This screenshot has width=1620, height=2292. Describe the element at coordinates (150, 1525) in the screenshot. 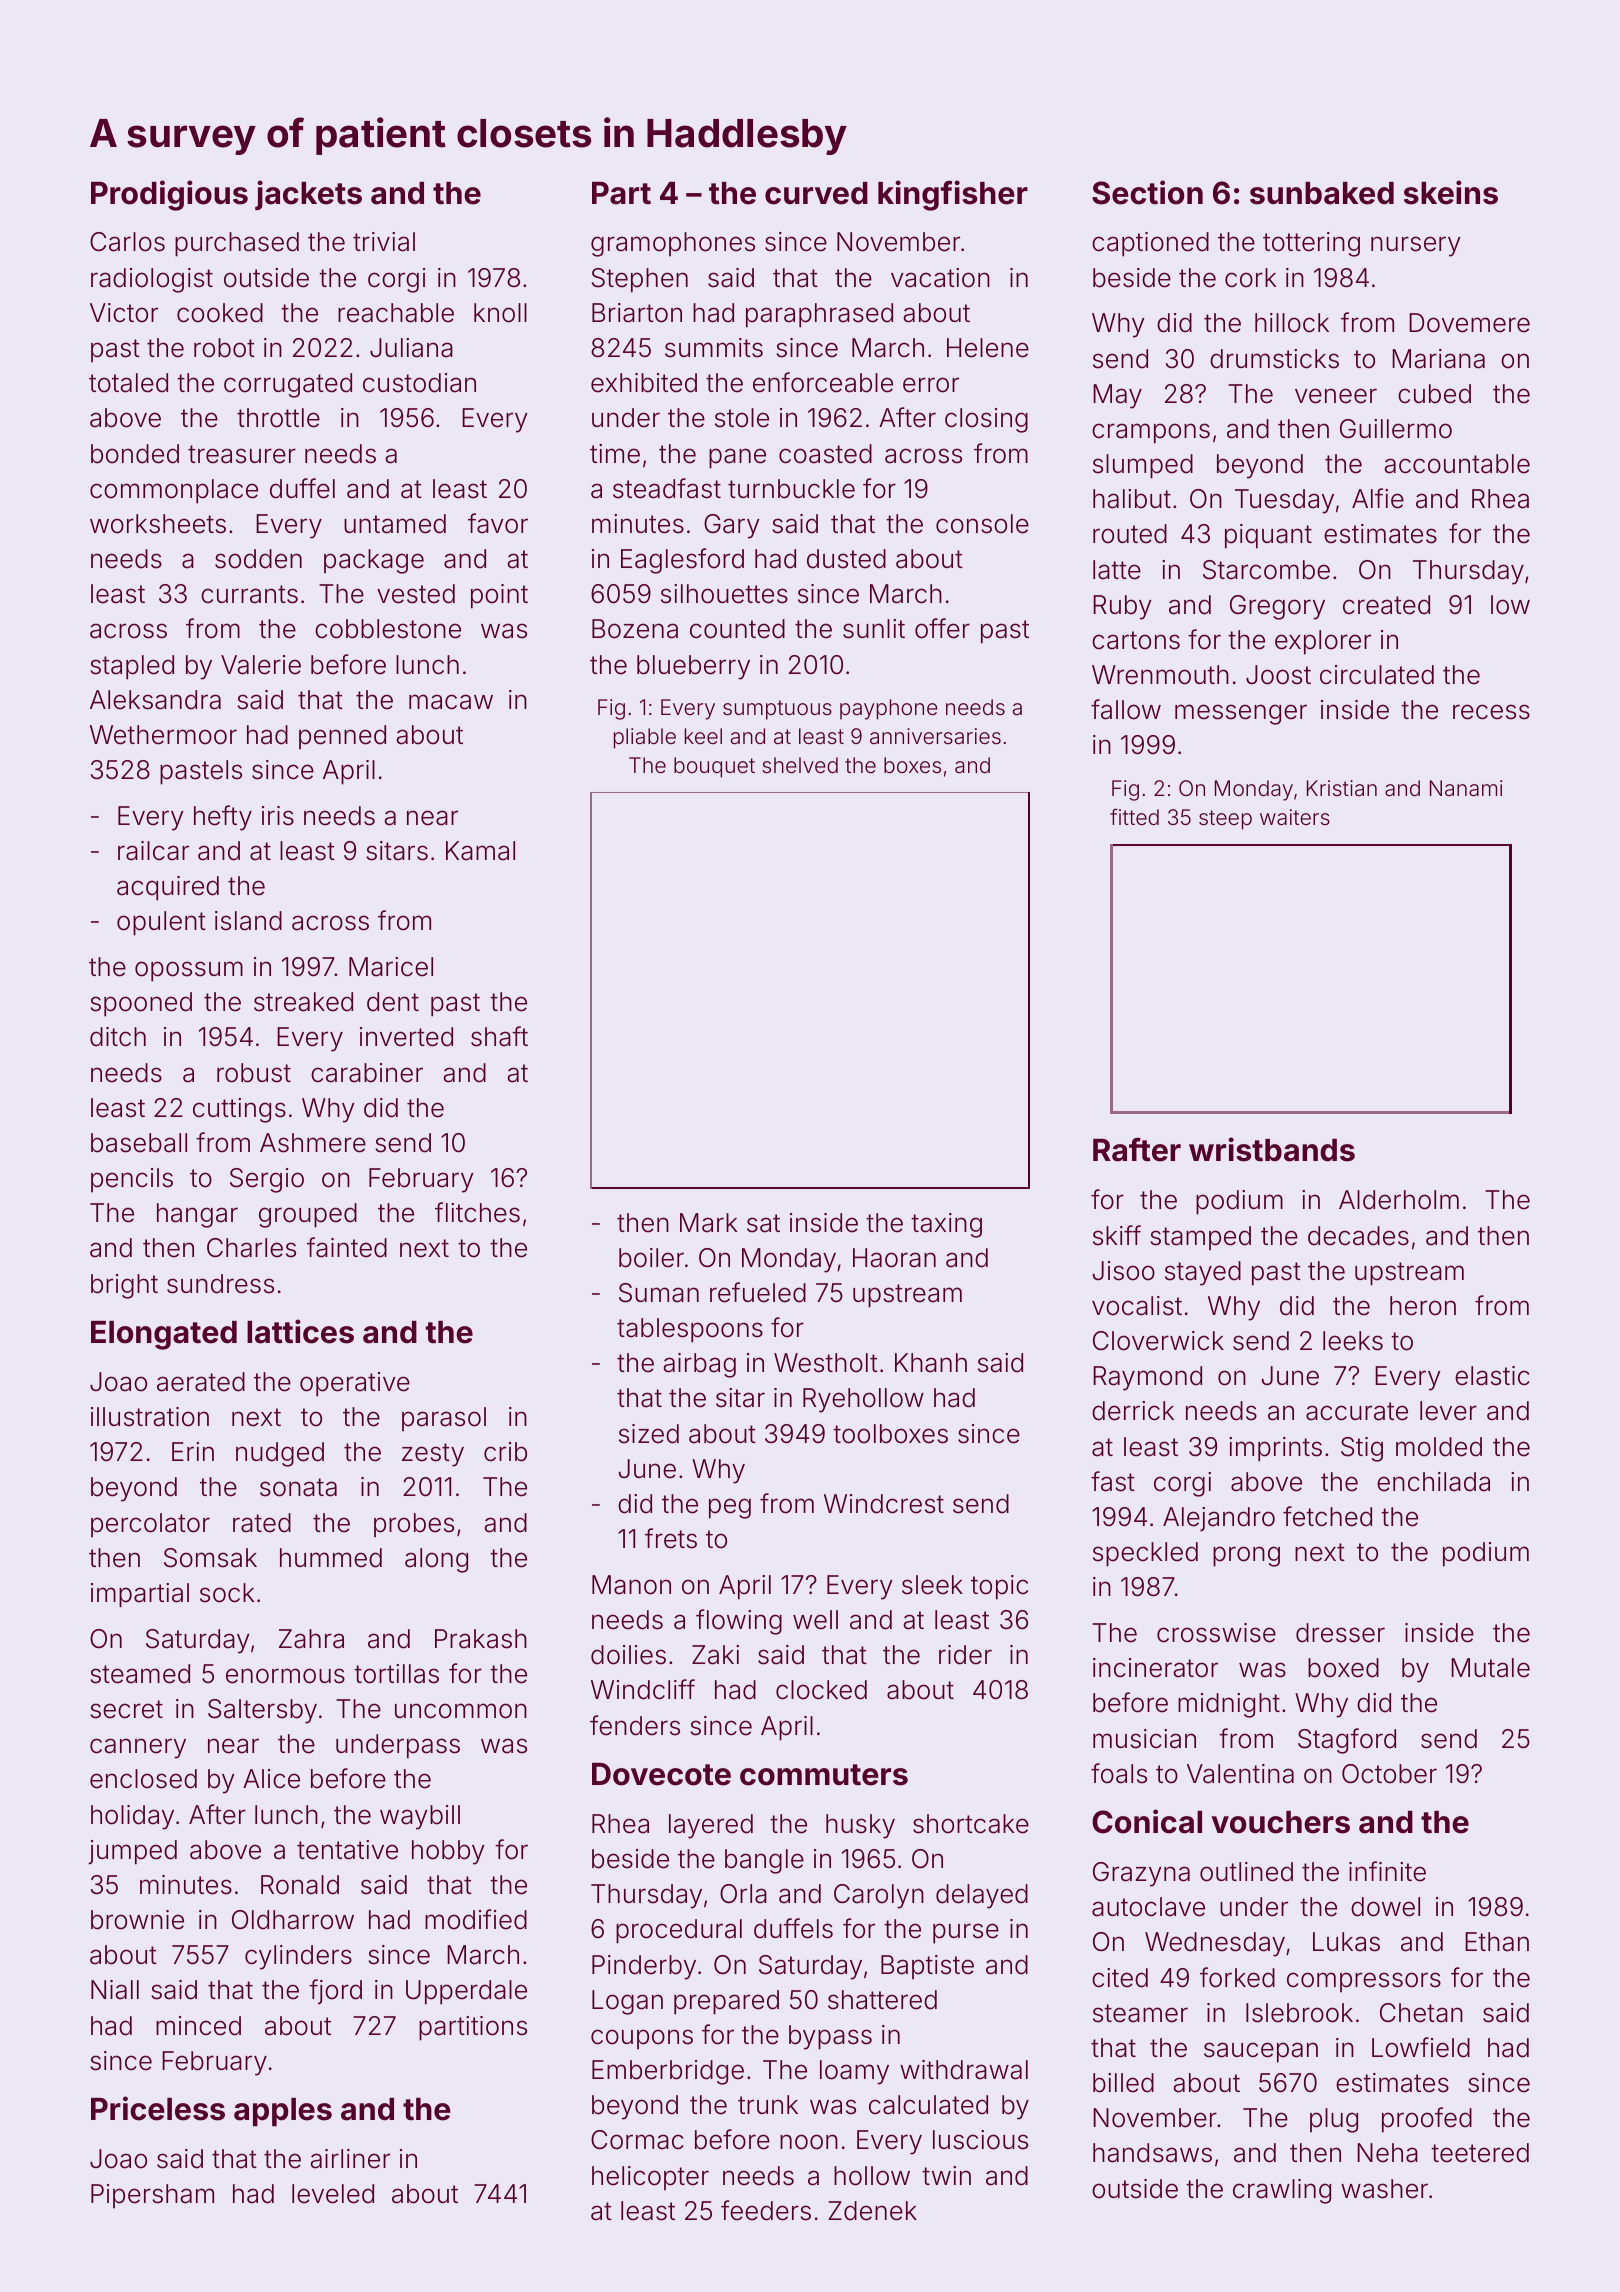

I see `percolator` at that location.
